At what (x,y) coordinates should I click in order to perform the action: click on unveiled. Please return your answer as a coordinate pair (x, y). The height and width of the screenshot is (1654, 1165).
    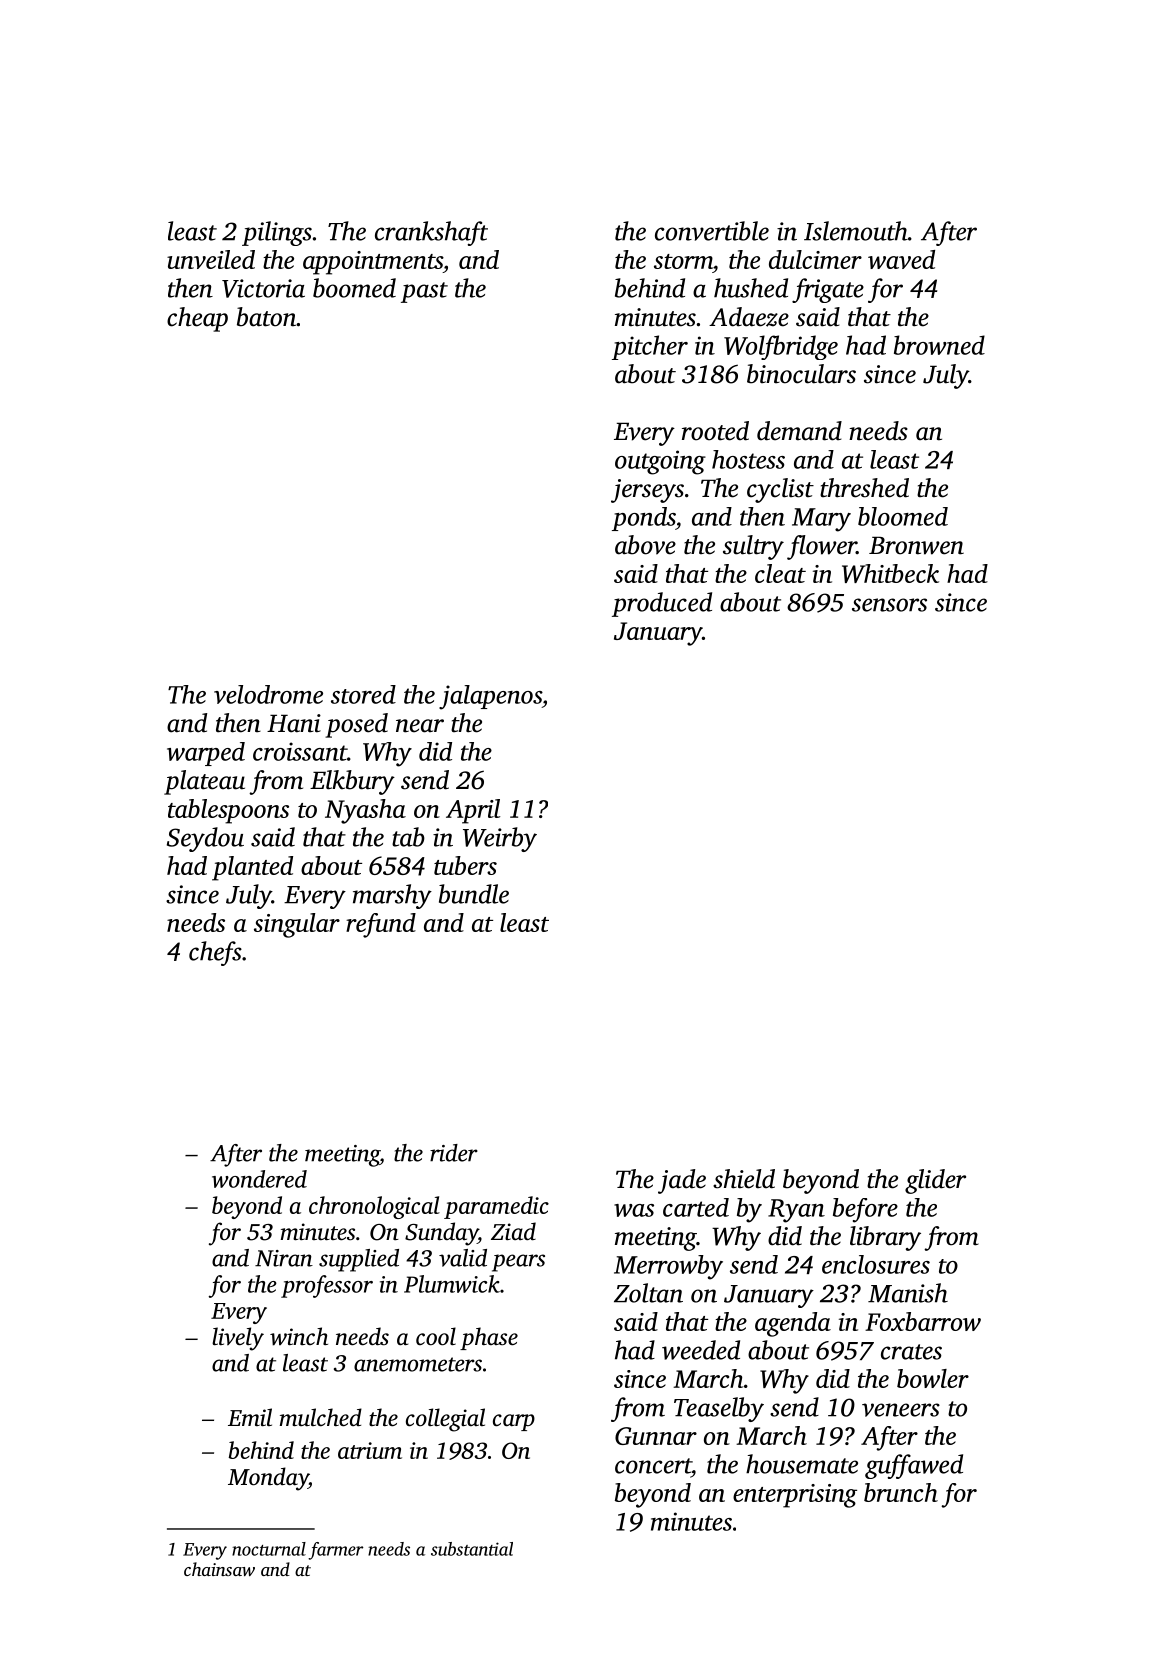
    Looking at the image, I should click on (211, 259).
